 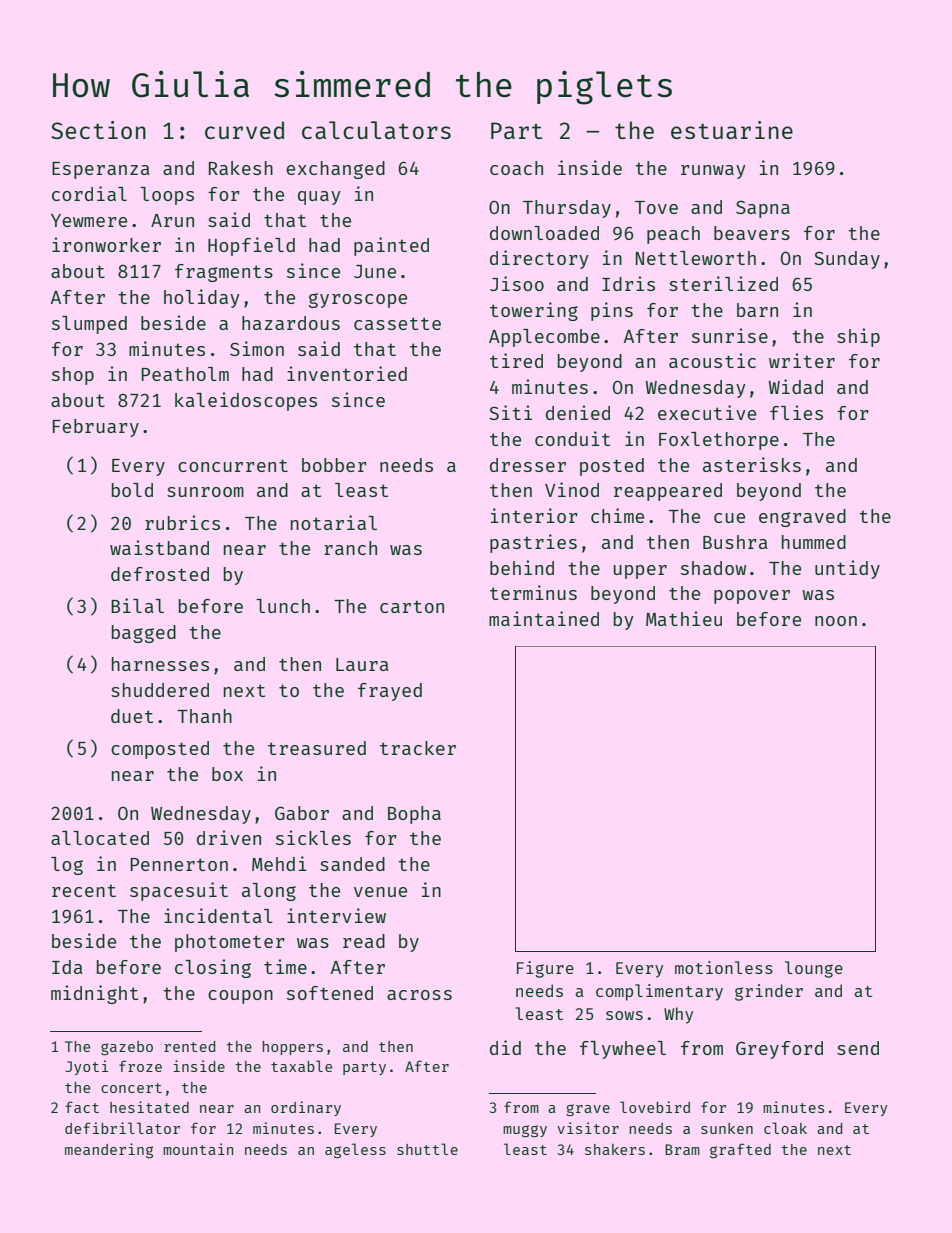 What do you see at coordinates (132, 716) in the screenshot?
I see `duet` at bounding box center [132, 716].
